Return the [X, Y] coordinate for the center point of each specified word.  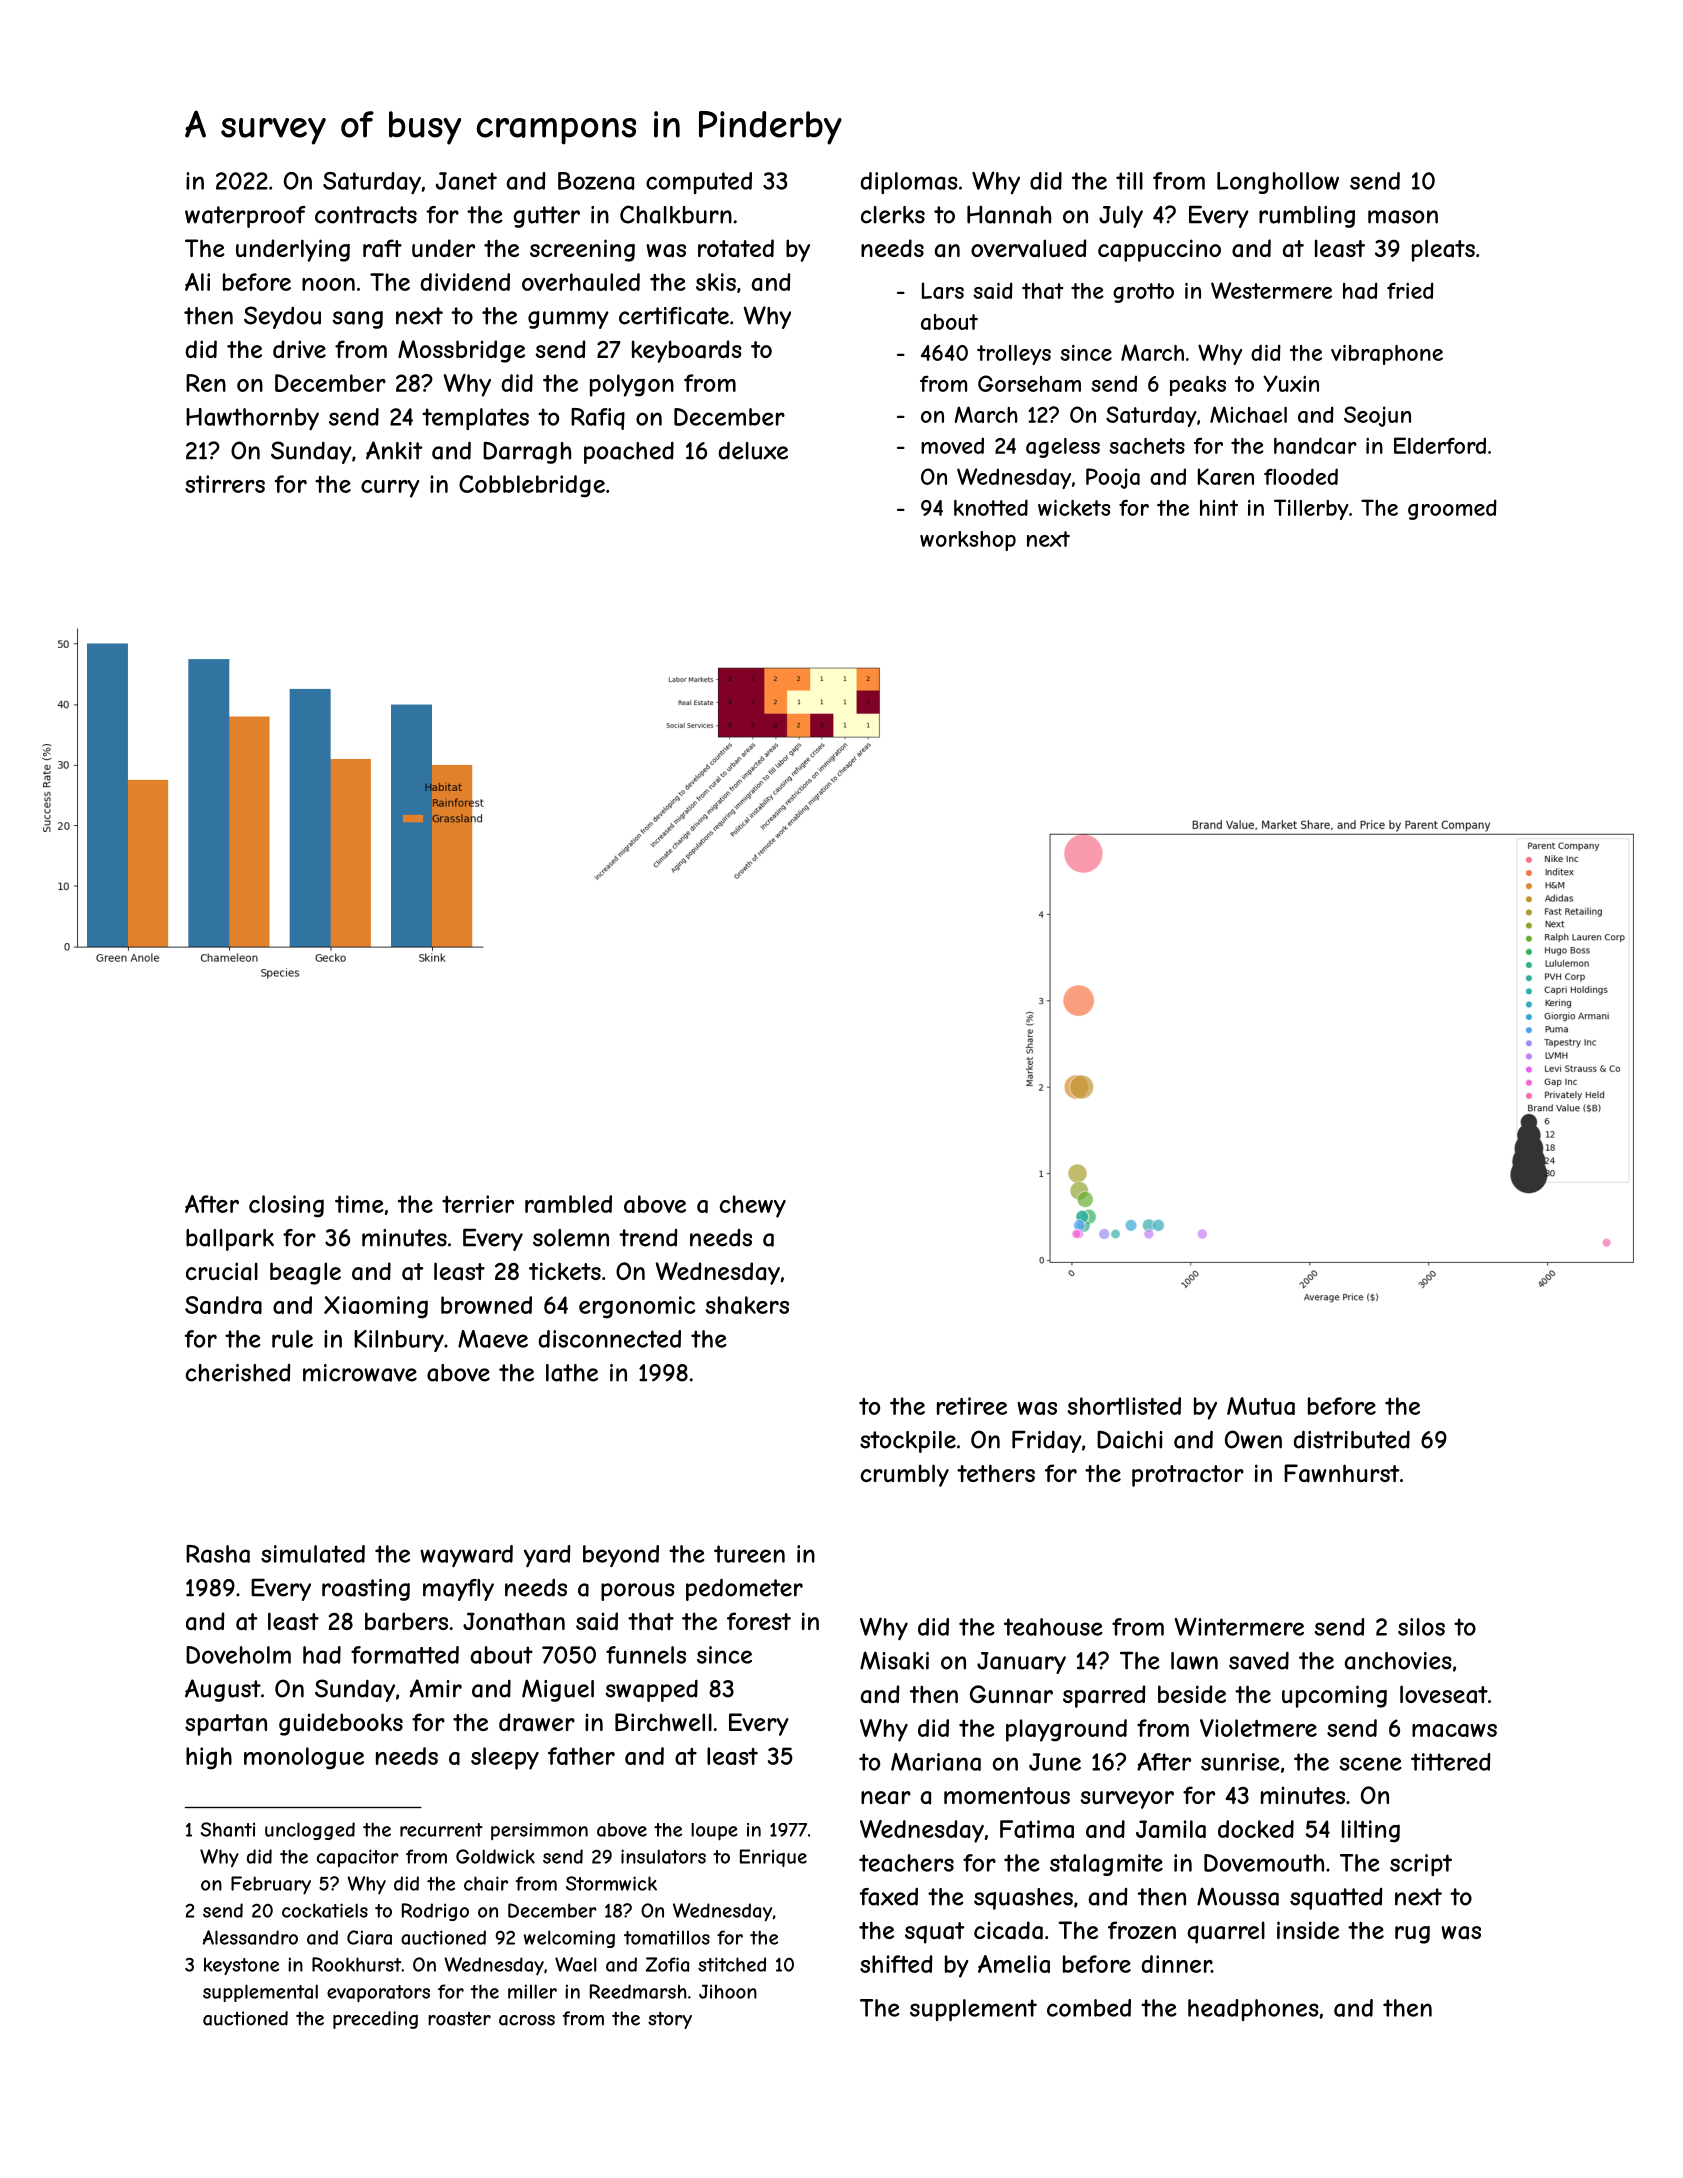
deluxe [753, 450]
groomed [1452, 509]
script [1421, 1865]
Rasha [218, 1554]
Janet [466, 181]
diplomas [909, 183]
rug [1412, 1935]
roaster [459, 2019]
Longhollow [1278, 183]
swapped [652, 1690]
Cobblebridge [532, 486]
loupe [714, 1832]
